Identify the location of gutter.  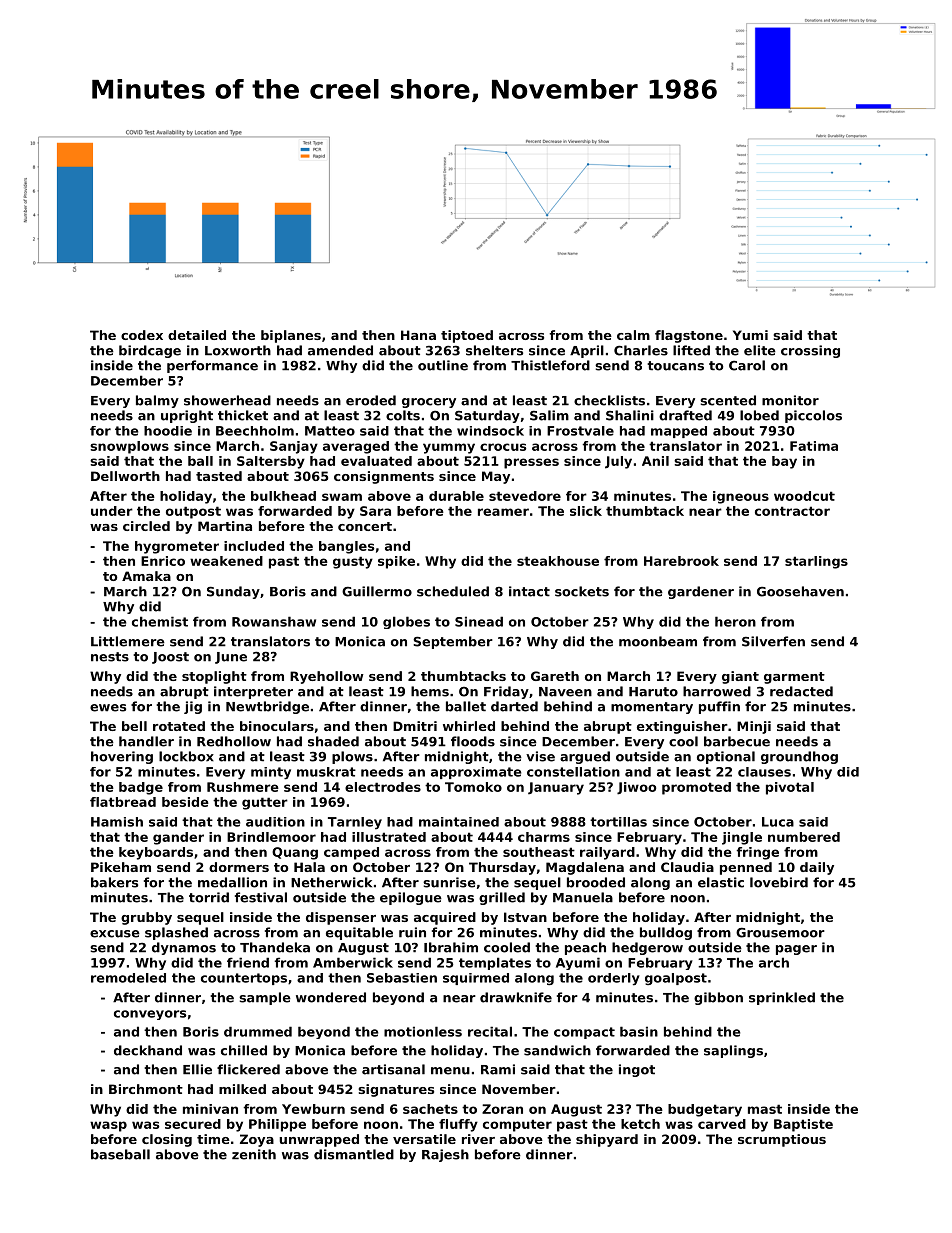
(265, 803).
